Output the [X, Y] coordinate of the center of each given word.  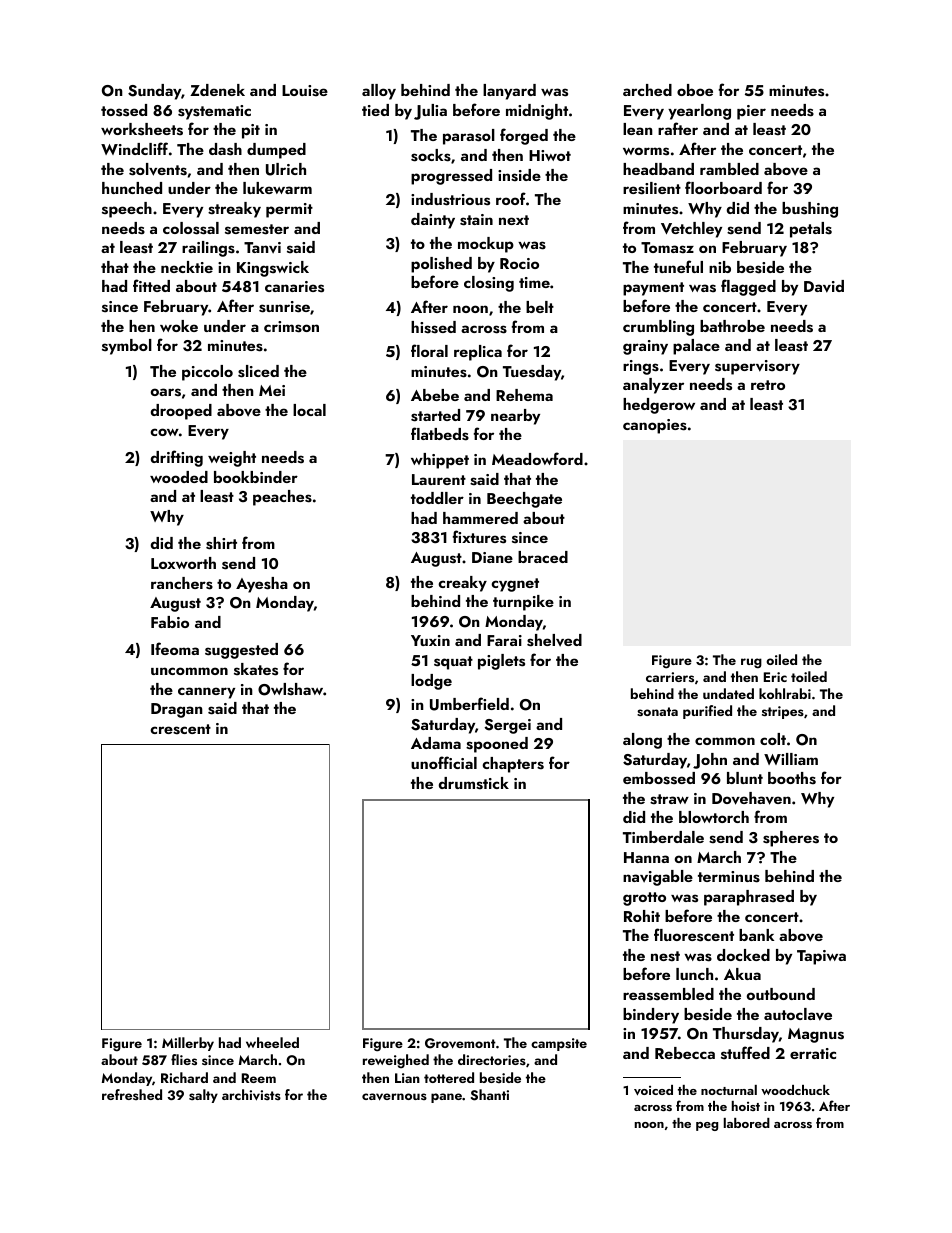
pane [446, 1098]
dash [225, 149]
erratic [813, 1053]
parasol [469, 137]
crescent [180, 729]
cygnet [515, 585]
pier [751, 112]
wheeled [272, 1042]
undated [728, 693]
